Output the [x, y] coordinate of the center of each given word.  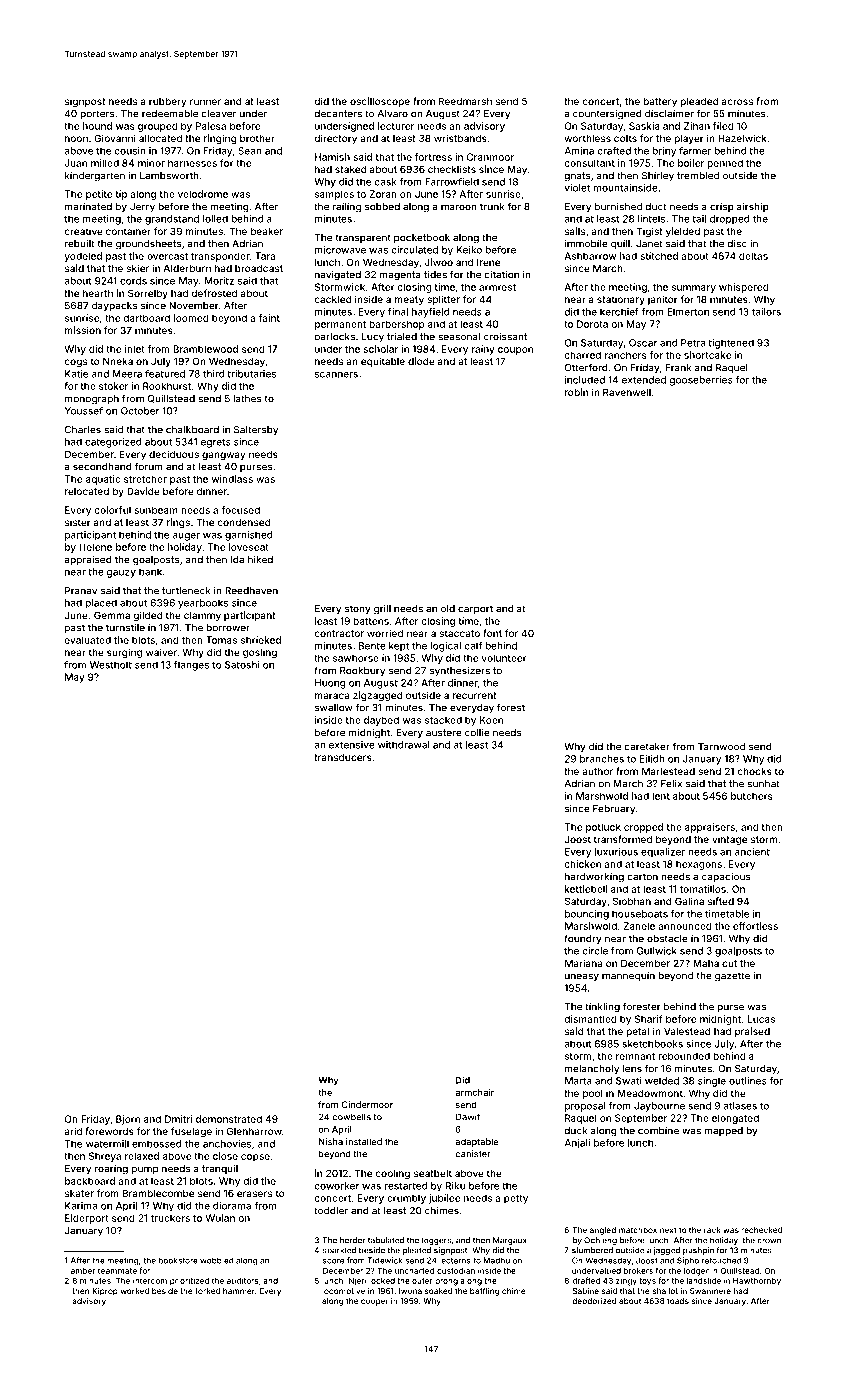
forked [207, 1290]
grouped [158, 127]
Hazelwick [742, 138]
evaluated [88, 640]
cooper [375, 1302]
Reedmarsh [465, 101]
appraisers [710, 828]
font [492, 633]
